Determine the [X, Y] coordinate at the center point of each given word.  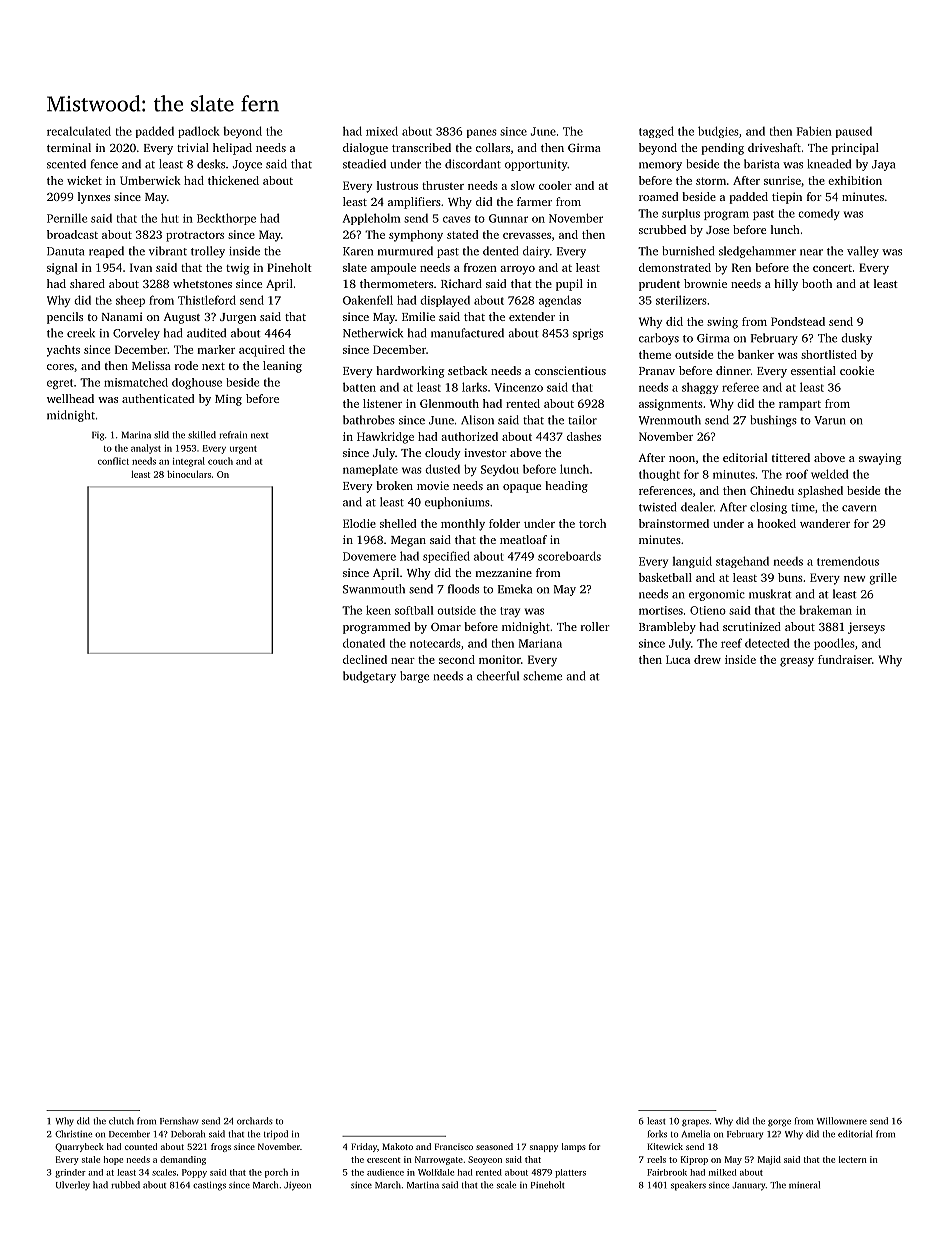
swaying [880, 459]
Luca [678, 659]
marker [216, 349]
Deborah [188, 1134]
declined [365, 659]
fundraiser [845, 659]
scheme [542, 676]
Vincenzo [518, 387]
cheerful [498, 676]
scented [66, 164]
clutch [121, 1121]
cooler [555, 185]
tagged [656, 132]
